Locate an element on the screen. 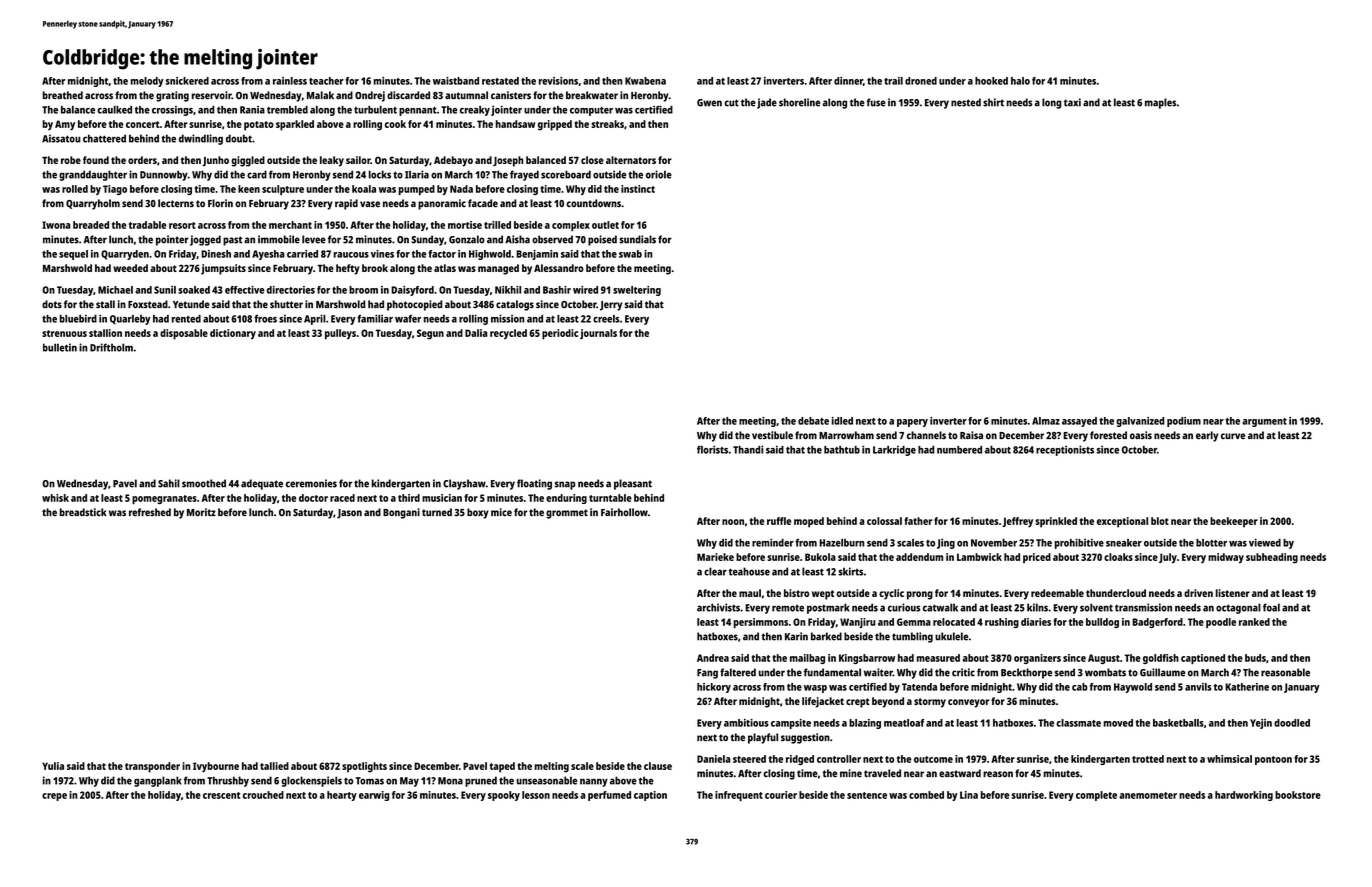  ceremonies is located at coordinates (311, 483).
